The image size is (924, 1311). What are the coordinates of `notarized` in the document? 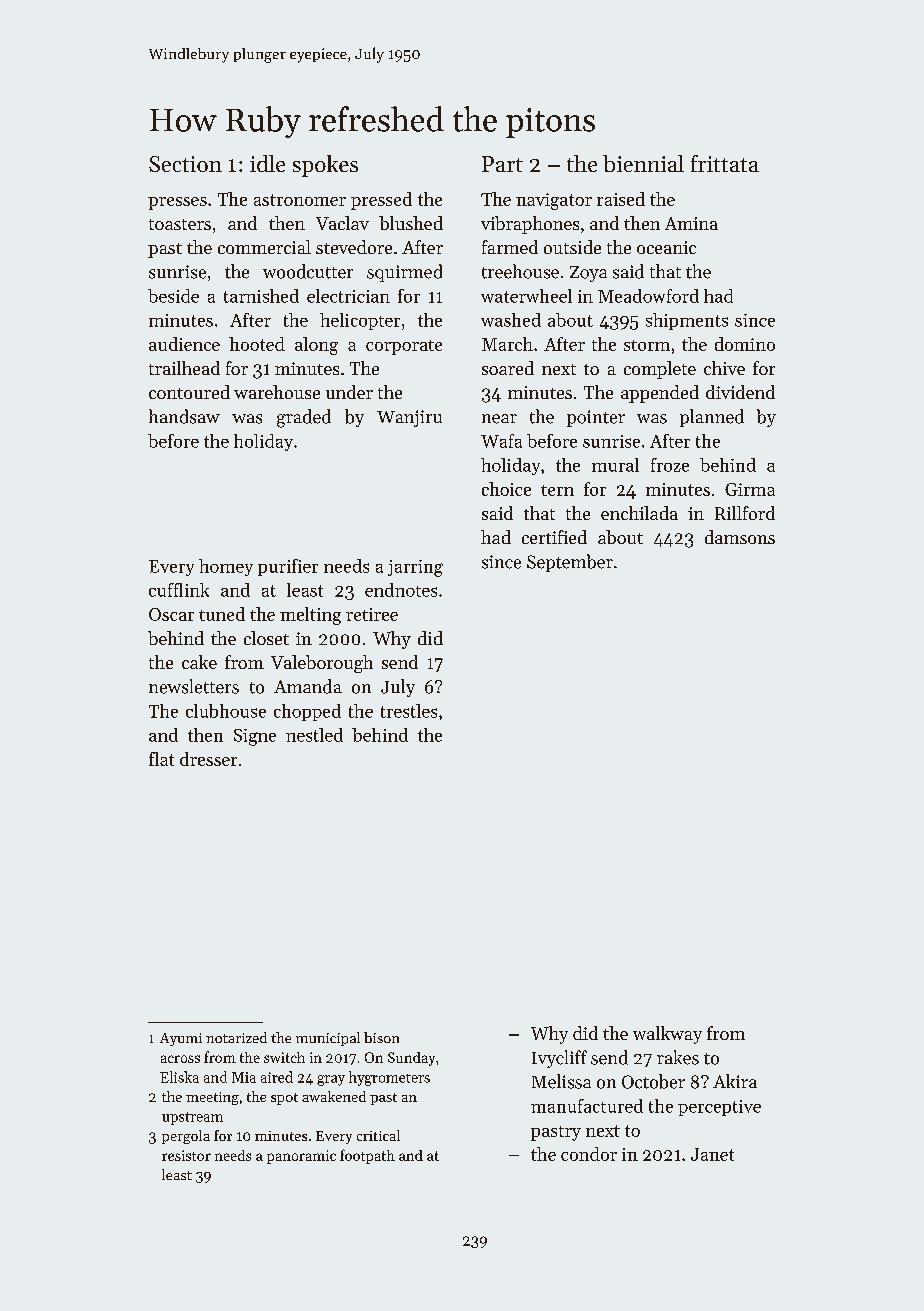 It's located at (236, 1037).
